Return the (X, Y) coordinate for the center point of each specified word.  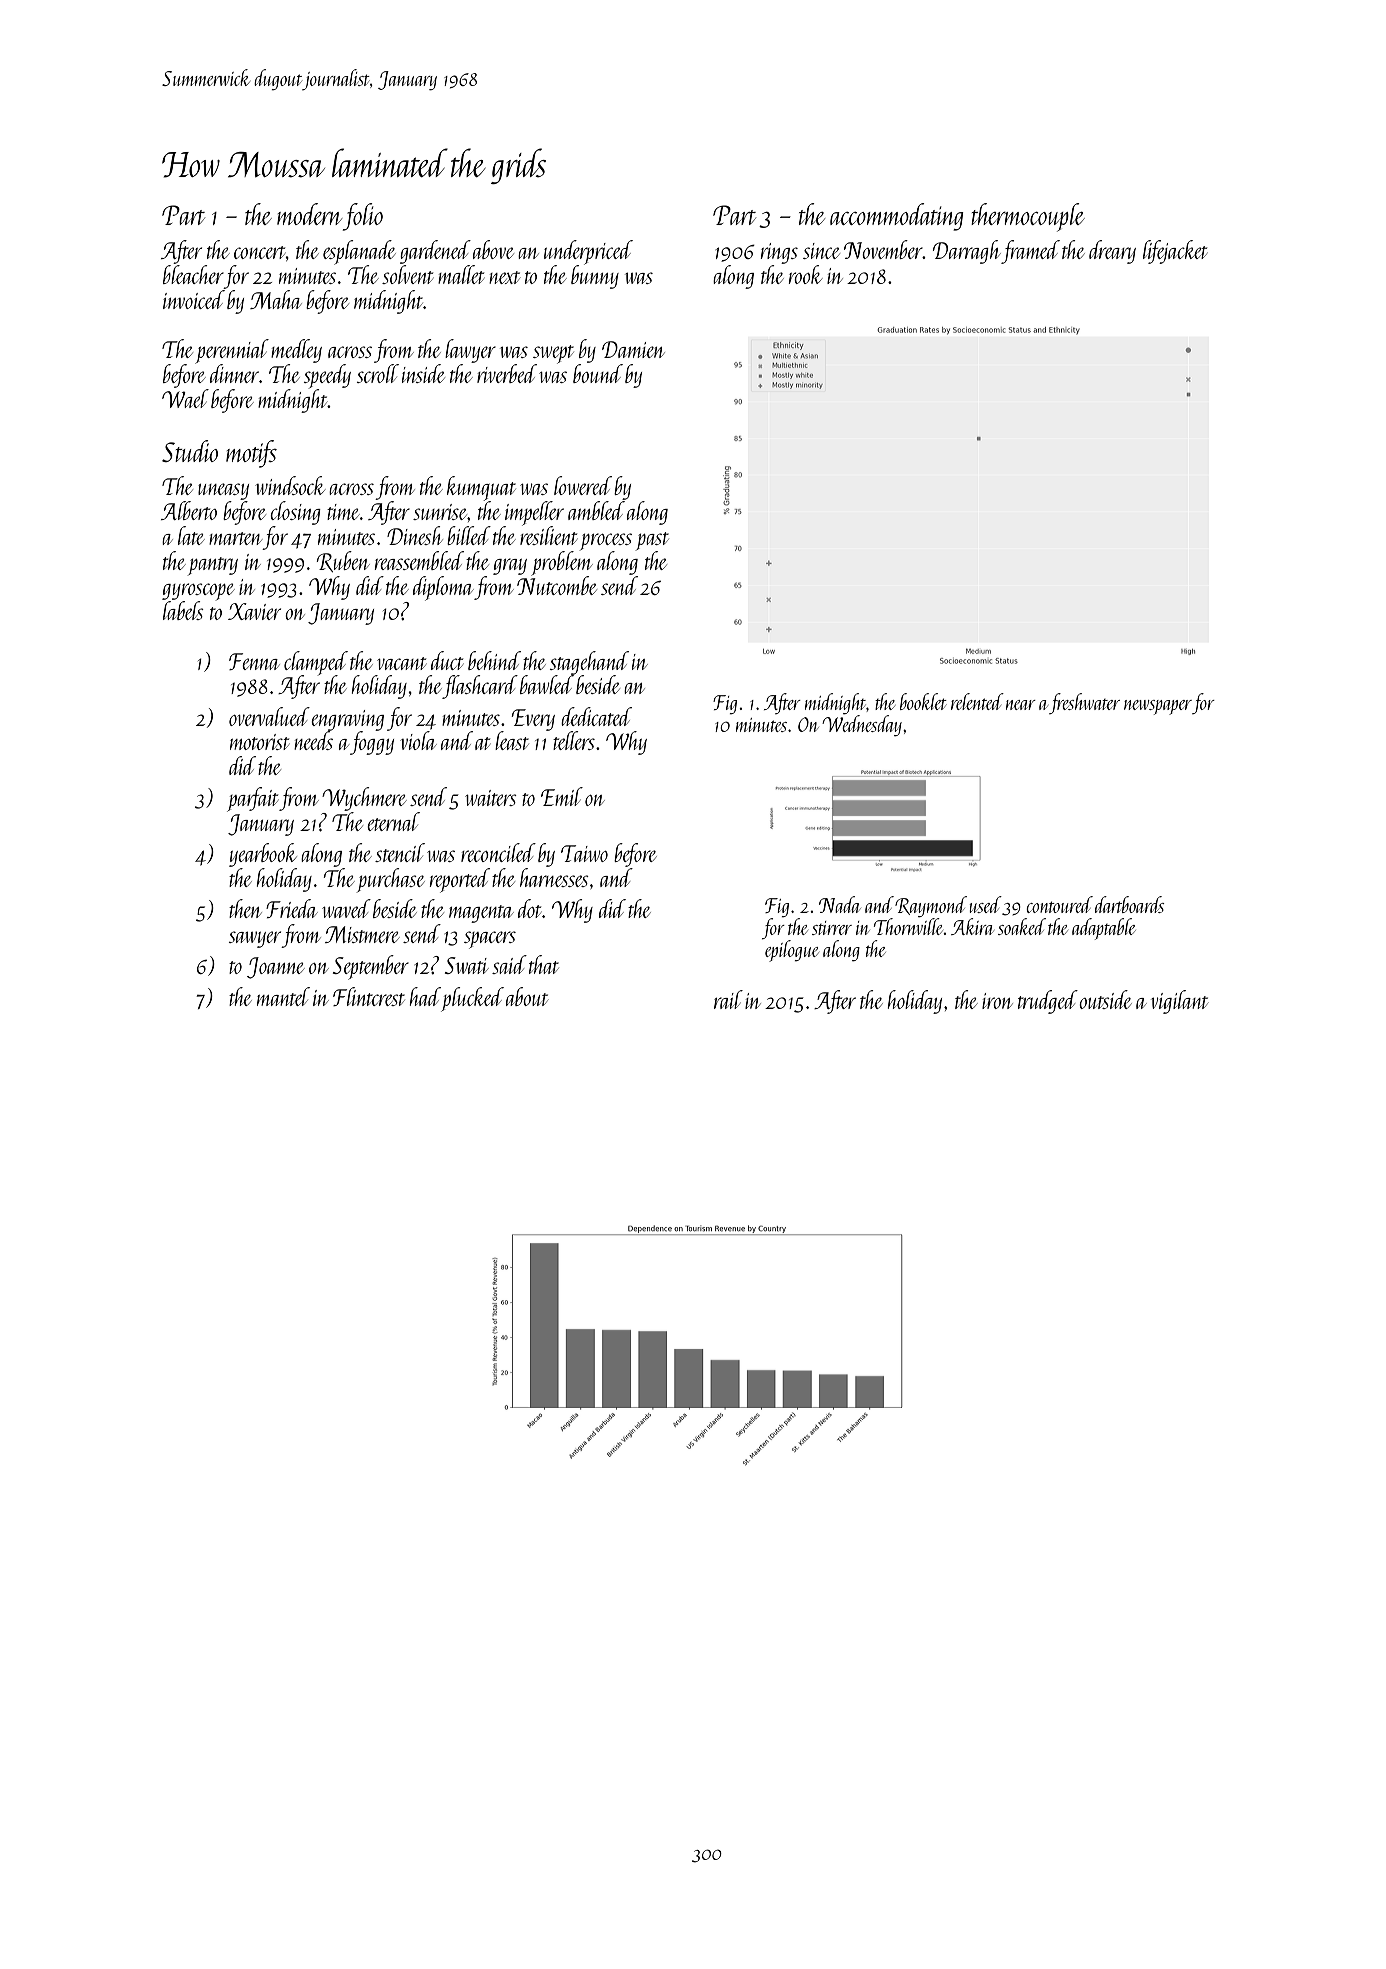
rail (728, 999)
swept (553, 354)
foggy (372, 743)
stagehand (589, 663)
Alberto (189, 510)
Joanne (276, 968)
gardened (435, 252)
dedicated (596, 716)
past (652, 541)
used (986, 904)
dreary (1112, 252)
